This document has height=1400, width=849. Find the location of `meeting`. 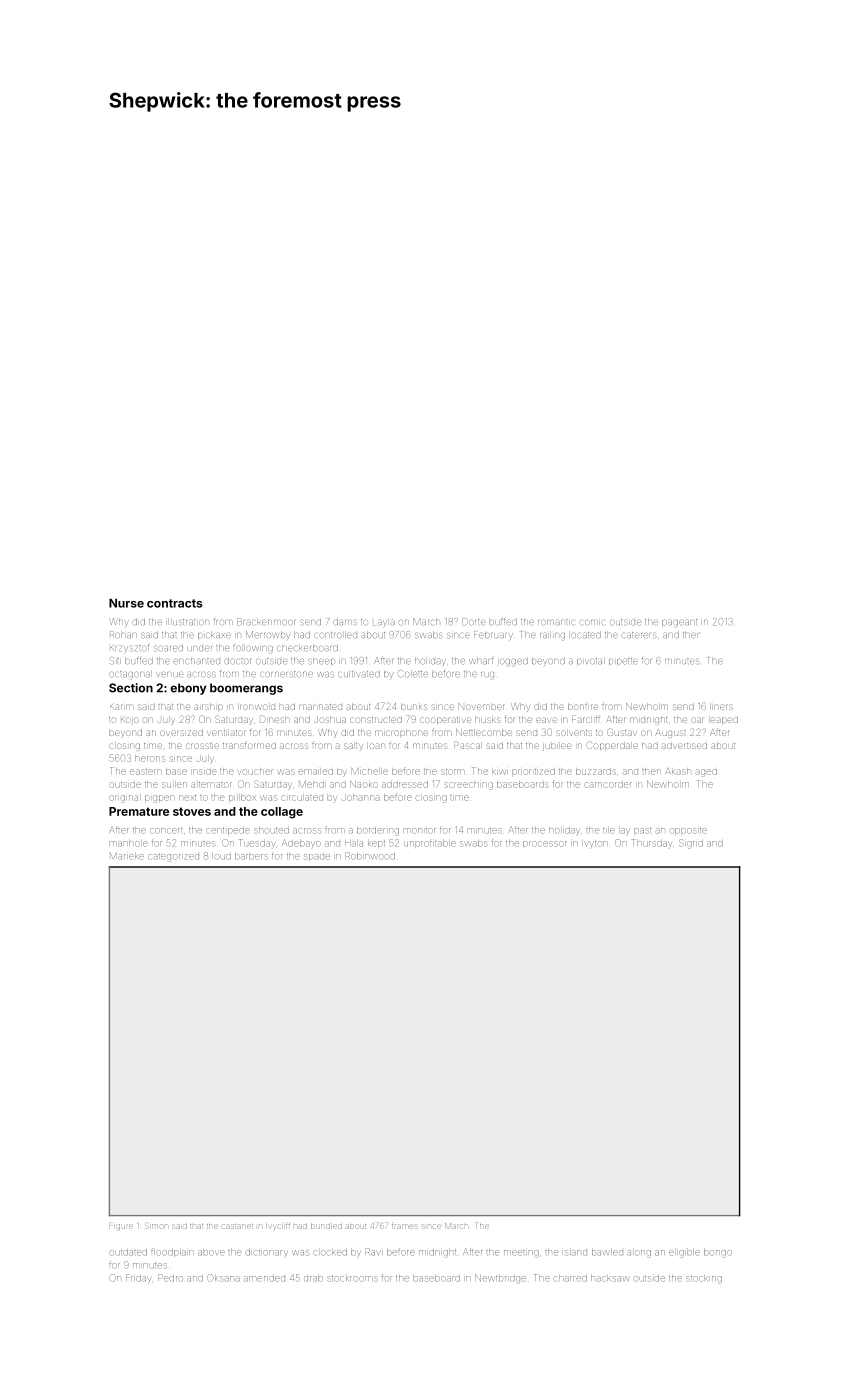

meeting is located at coordinates (521, 1253).
